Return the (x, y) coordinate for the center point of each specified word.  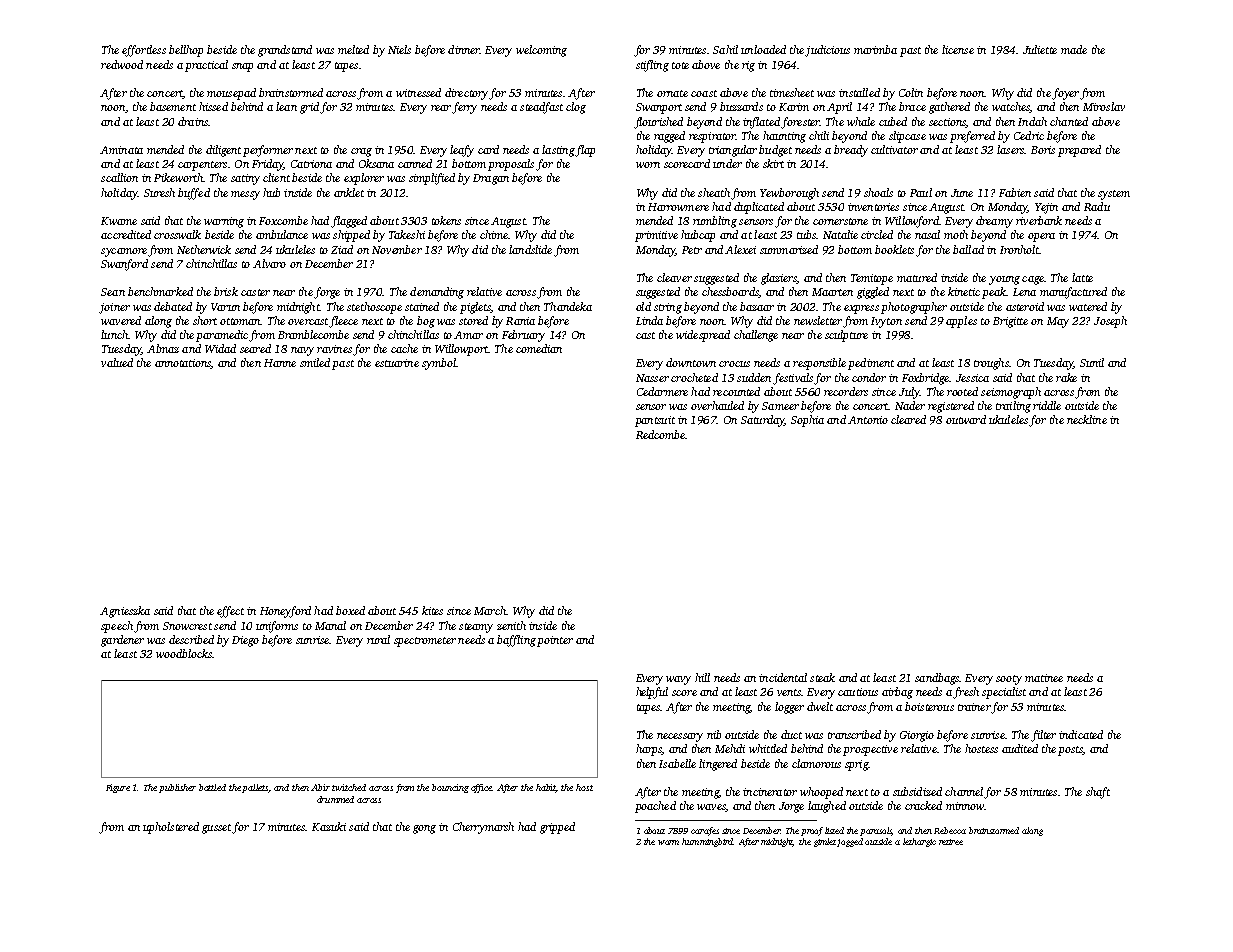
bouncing (450, 788)
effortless (144, 51)
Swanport (659, 108)
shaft (1098, 793)
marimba (875, 49)
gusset (216, 829)
